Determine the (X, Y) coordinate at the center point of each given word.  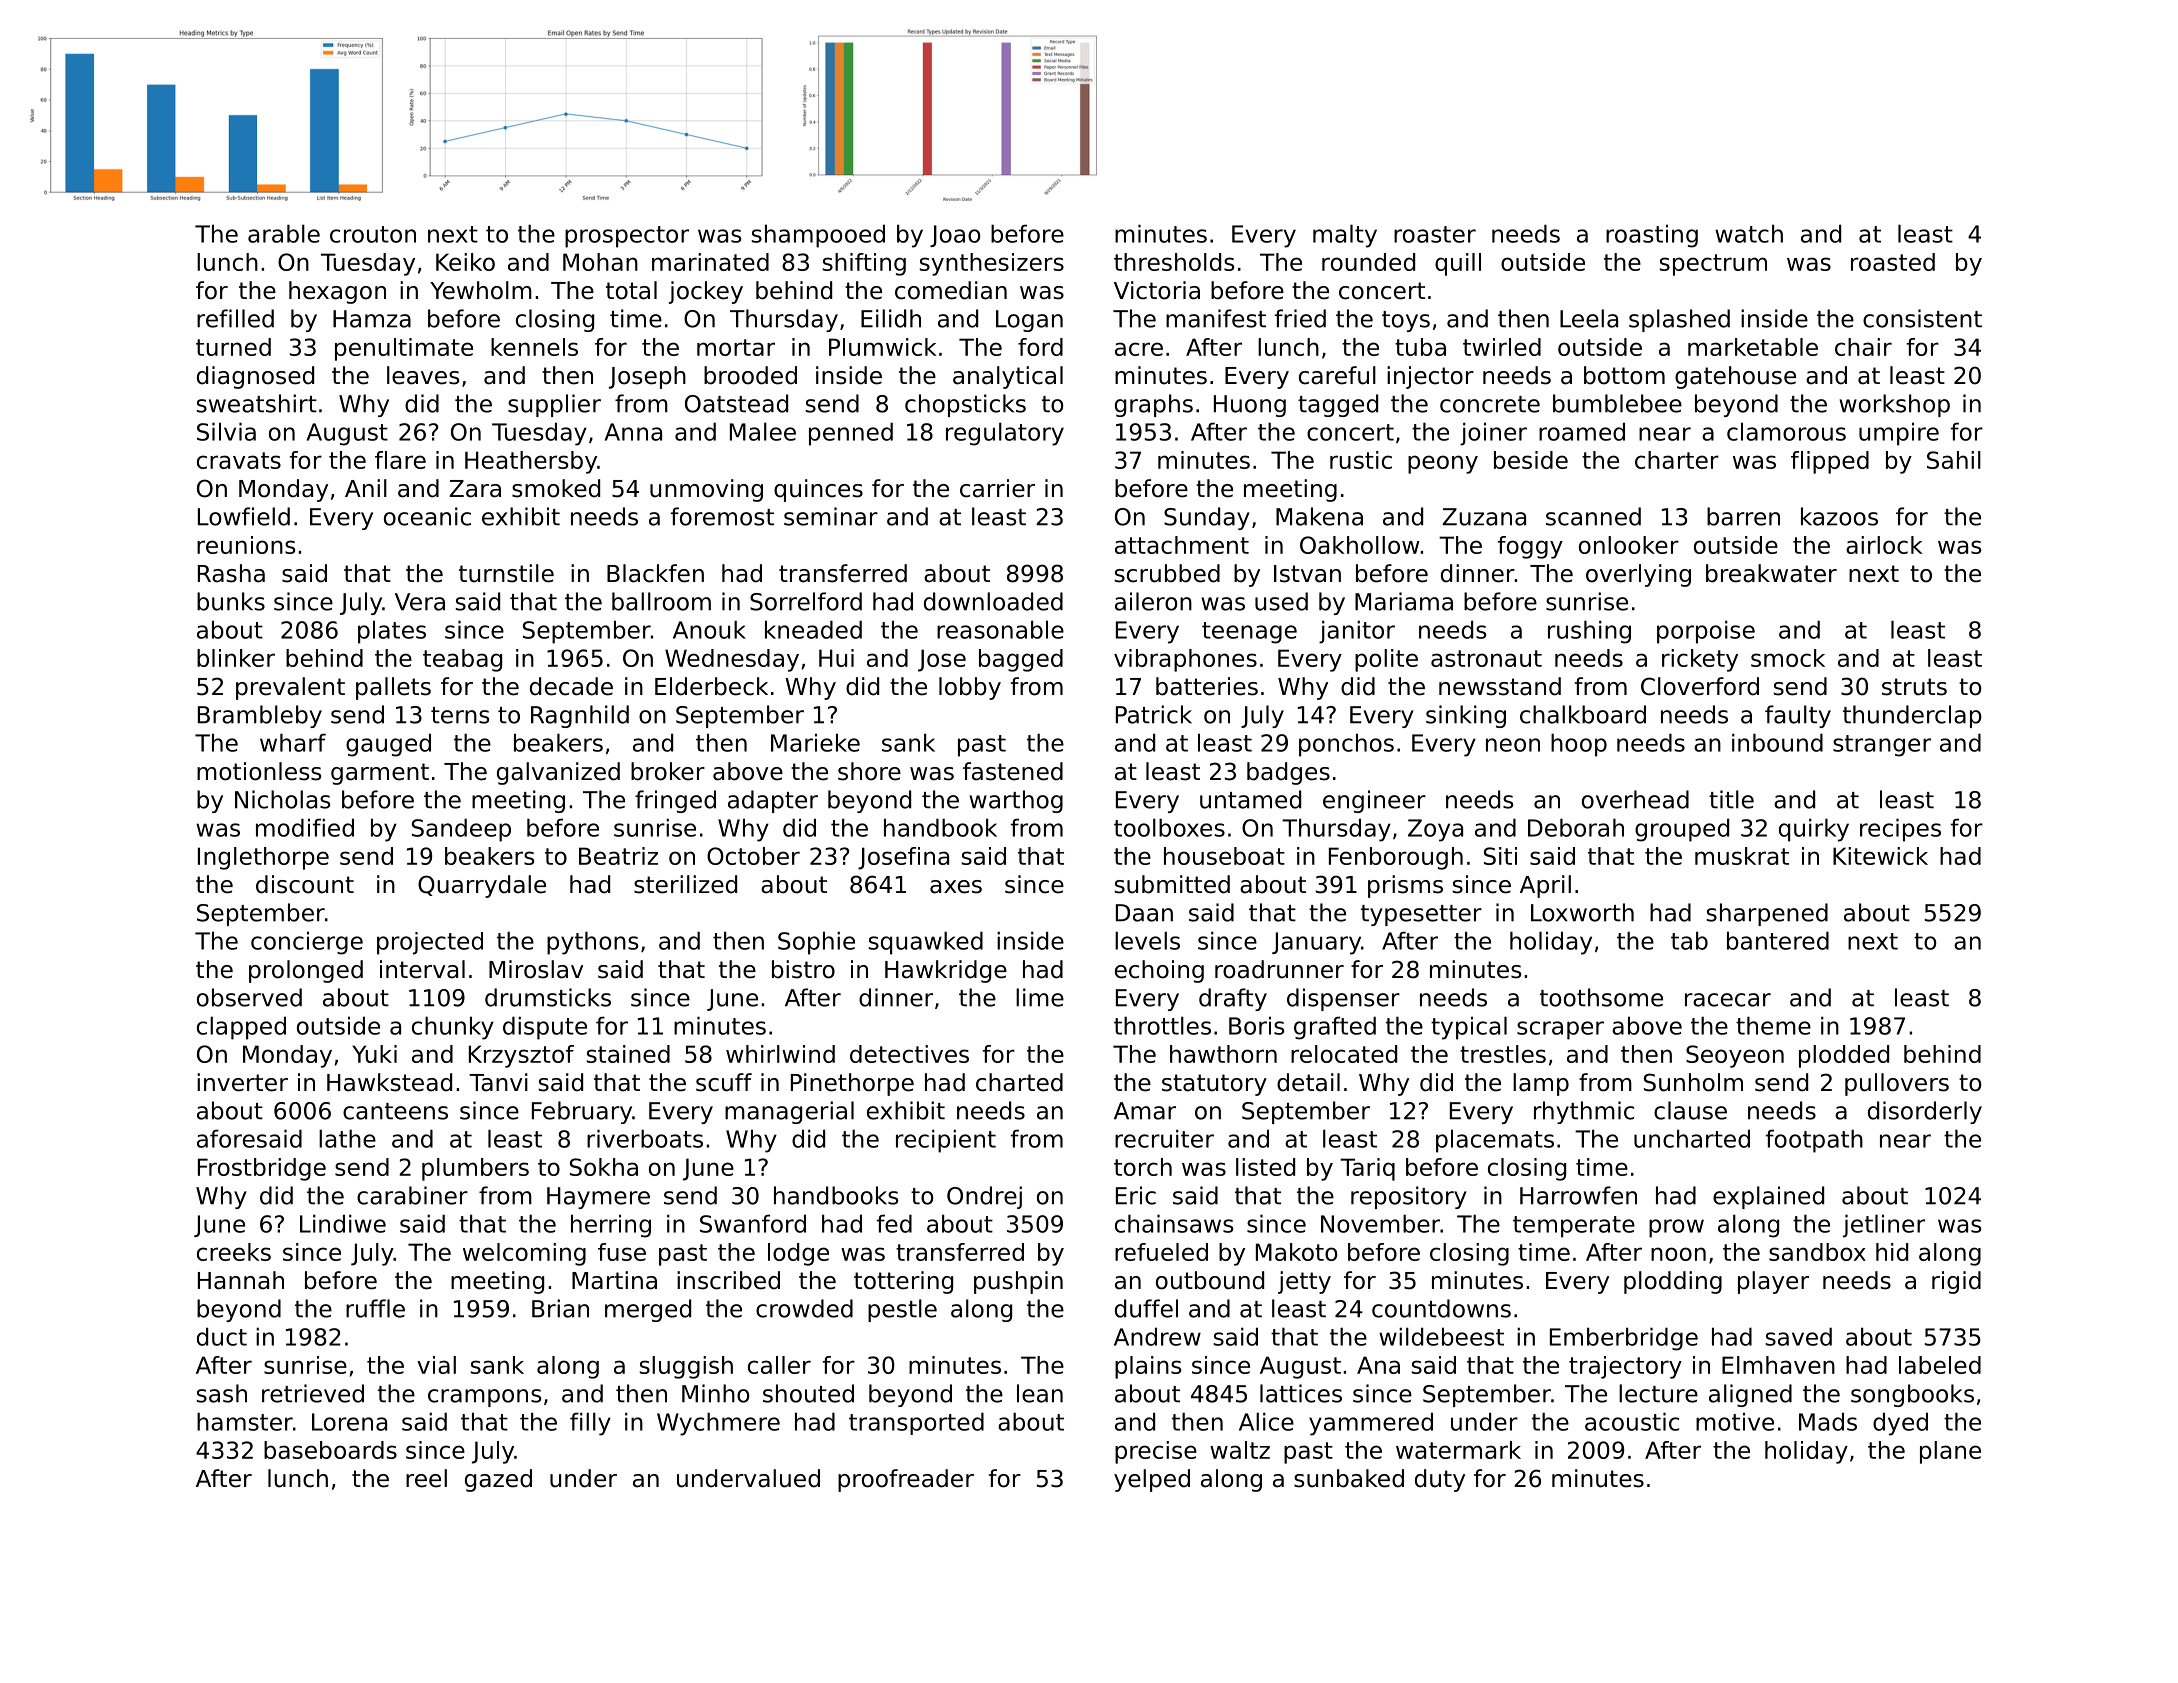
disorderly (1925, 1112)
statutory (1214, 1085)
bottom (1624, 375)
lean (1040, 1393)
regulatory (1005, 434)
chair (1863, 347)
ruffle (375, 1308)
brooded (750, 375)
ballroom (661, 601)
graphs (1154, 405)
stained (628, 1054)
